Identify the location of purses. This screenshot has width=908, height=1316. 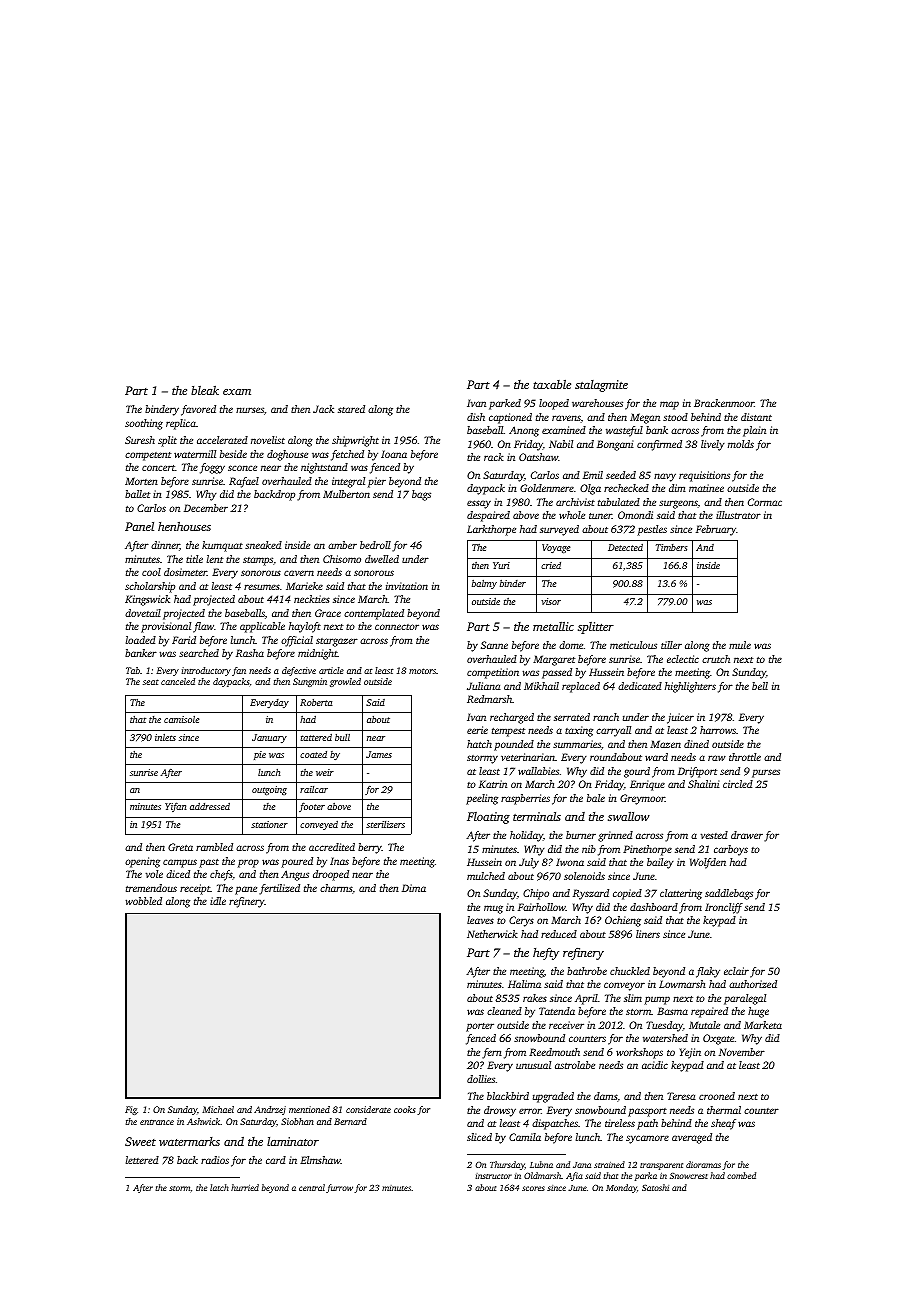
(766, 773).
